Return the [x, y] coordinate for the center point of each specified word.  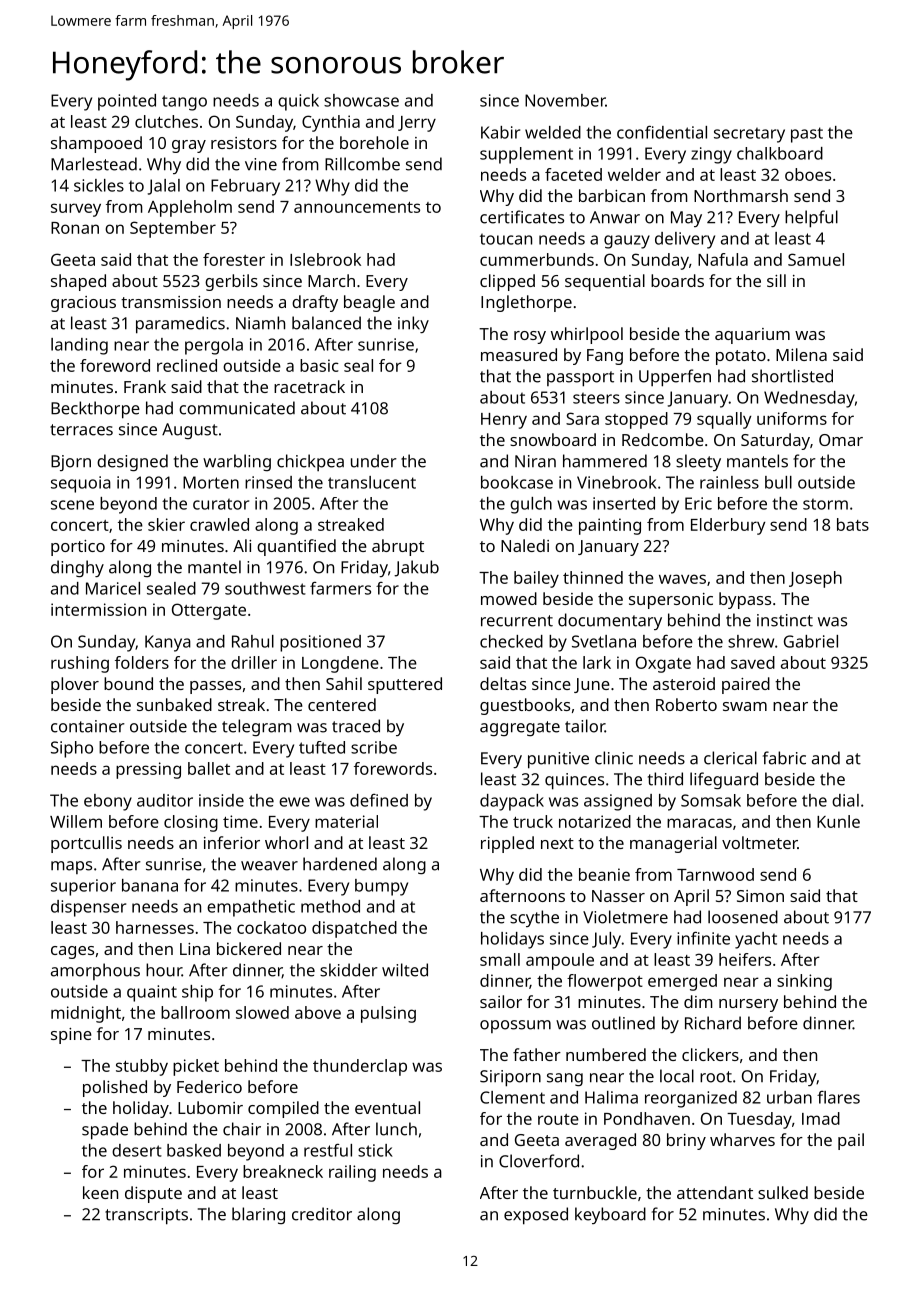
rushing [80, 664]
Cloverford [539, 1161]
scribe [374, 747]
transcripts [146, 1216]
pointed [127, 102]
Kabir [500, 132]
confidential [662, 132]
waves [682, 579]
